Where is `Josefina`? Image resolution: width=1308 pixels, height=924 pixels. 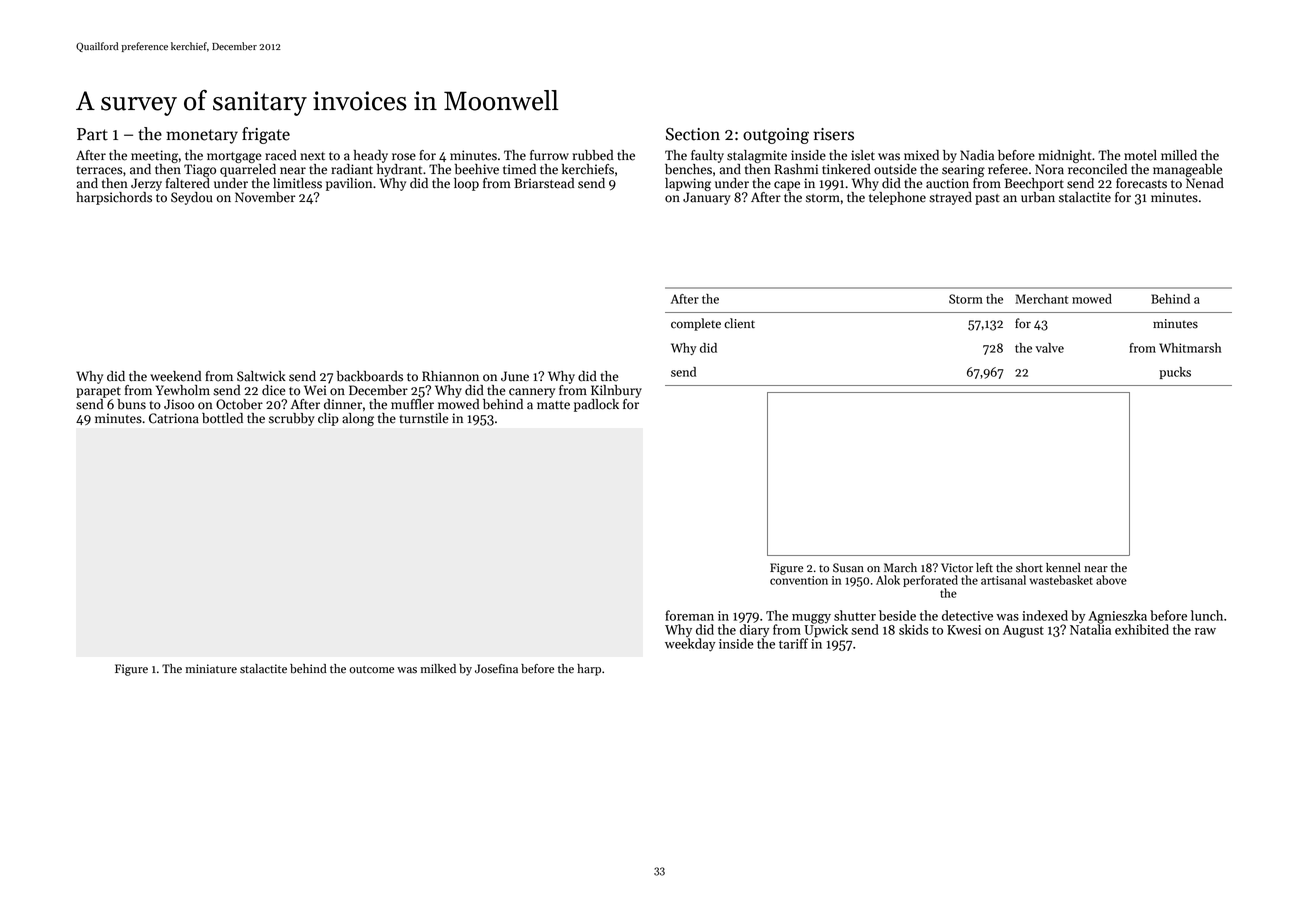 Josefina is located at coordinates (496, 669).
